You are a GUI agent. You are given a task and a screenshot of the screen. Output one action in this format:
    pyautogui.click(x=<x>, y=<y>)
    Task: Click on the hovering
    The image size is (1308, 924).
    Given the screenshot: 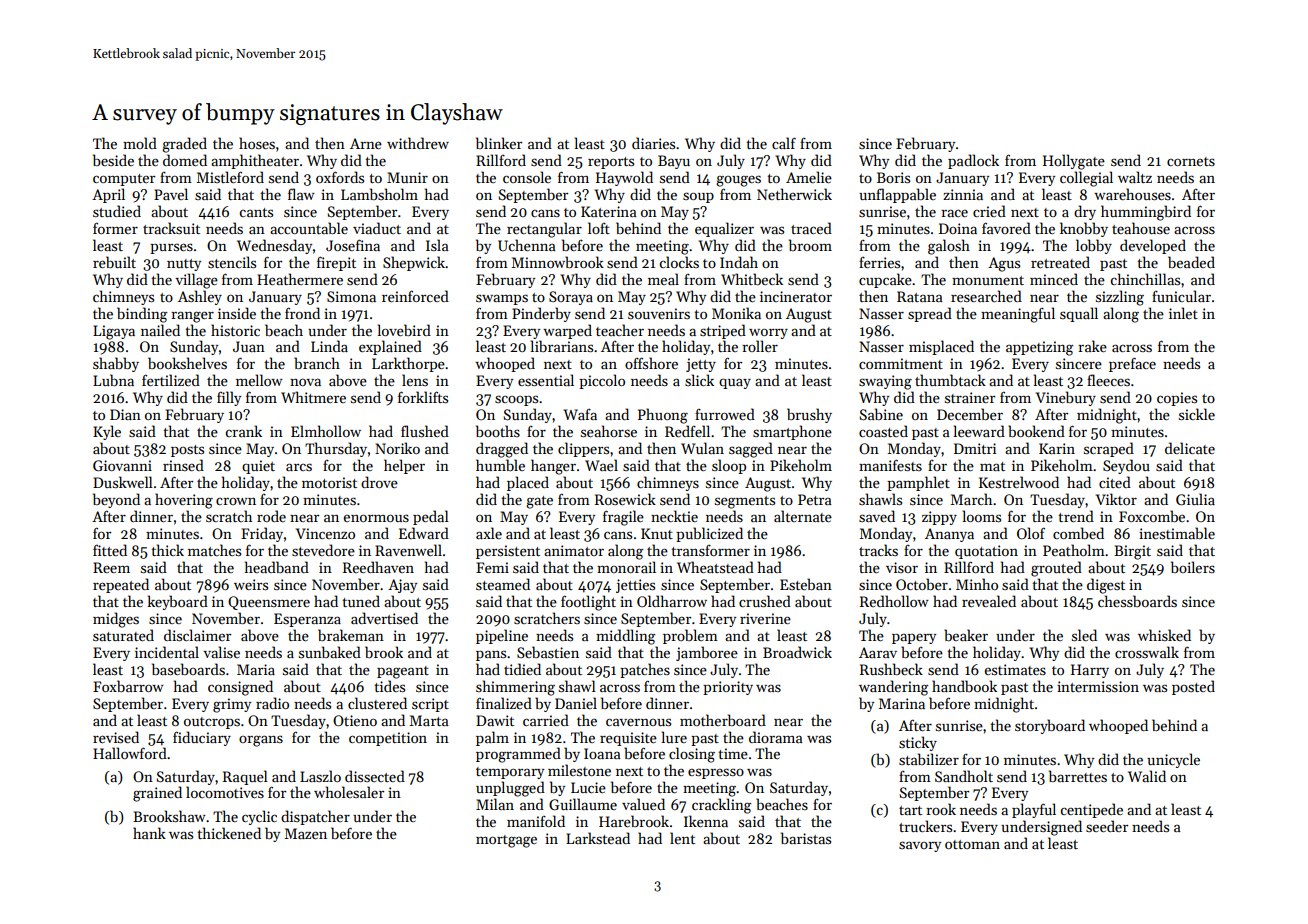 What is the action you would take?
    pyautogui.click(x=184, y=501)
